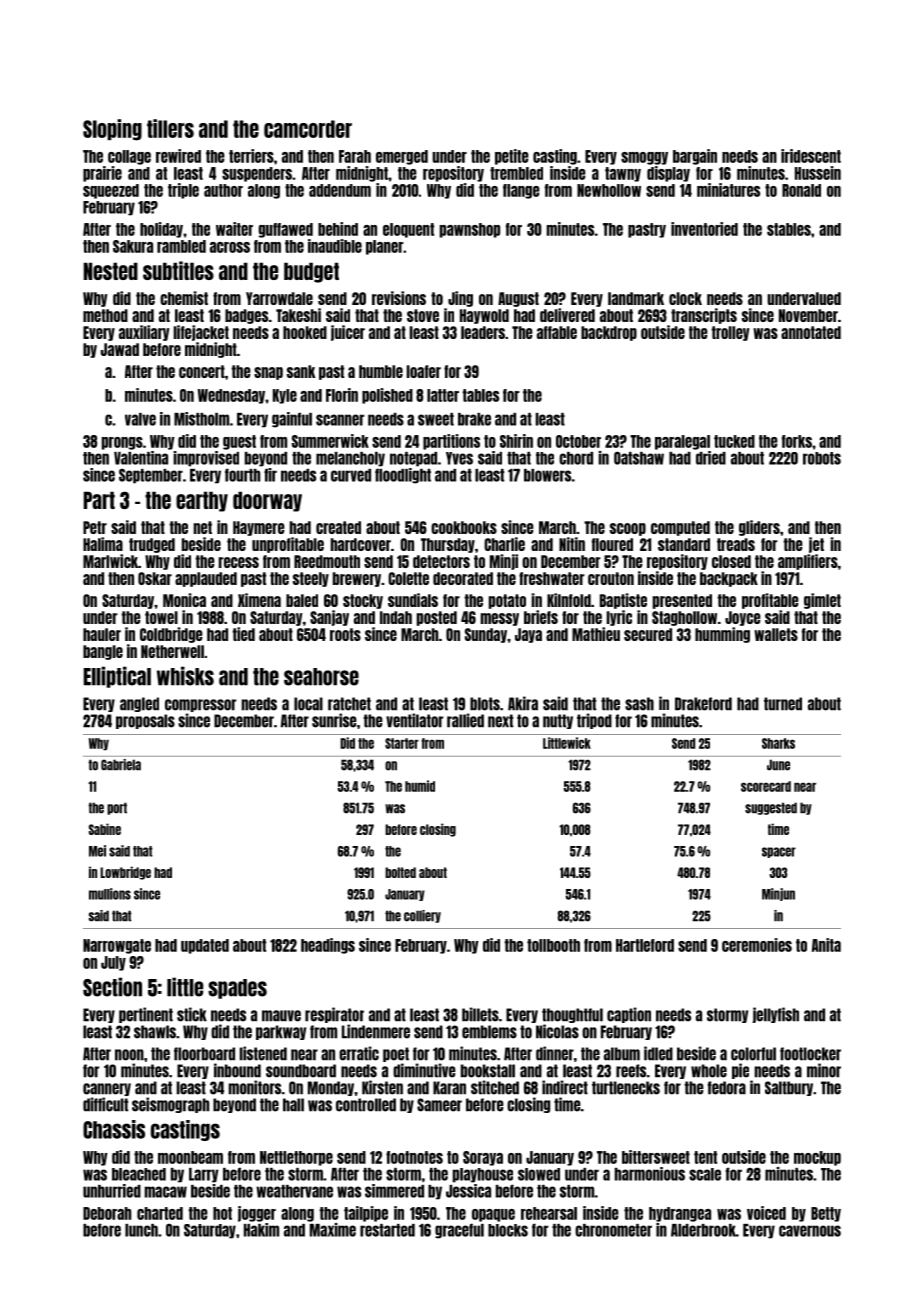 This screenshot has width=924, height=1308. Describe the element at coordinates (736, 544) in the screenshot. I see `treads` at that location.
